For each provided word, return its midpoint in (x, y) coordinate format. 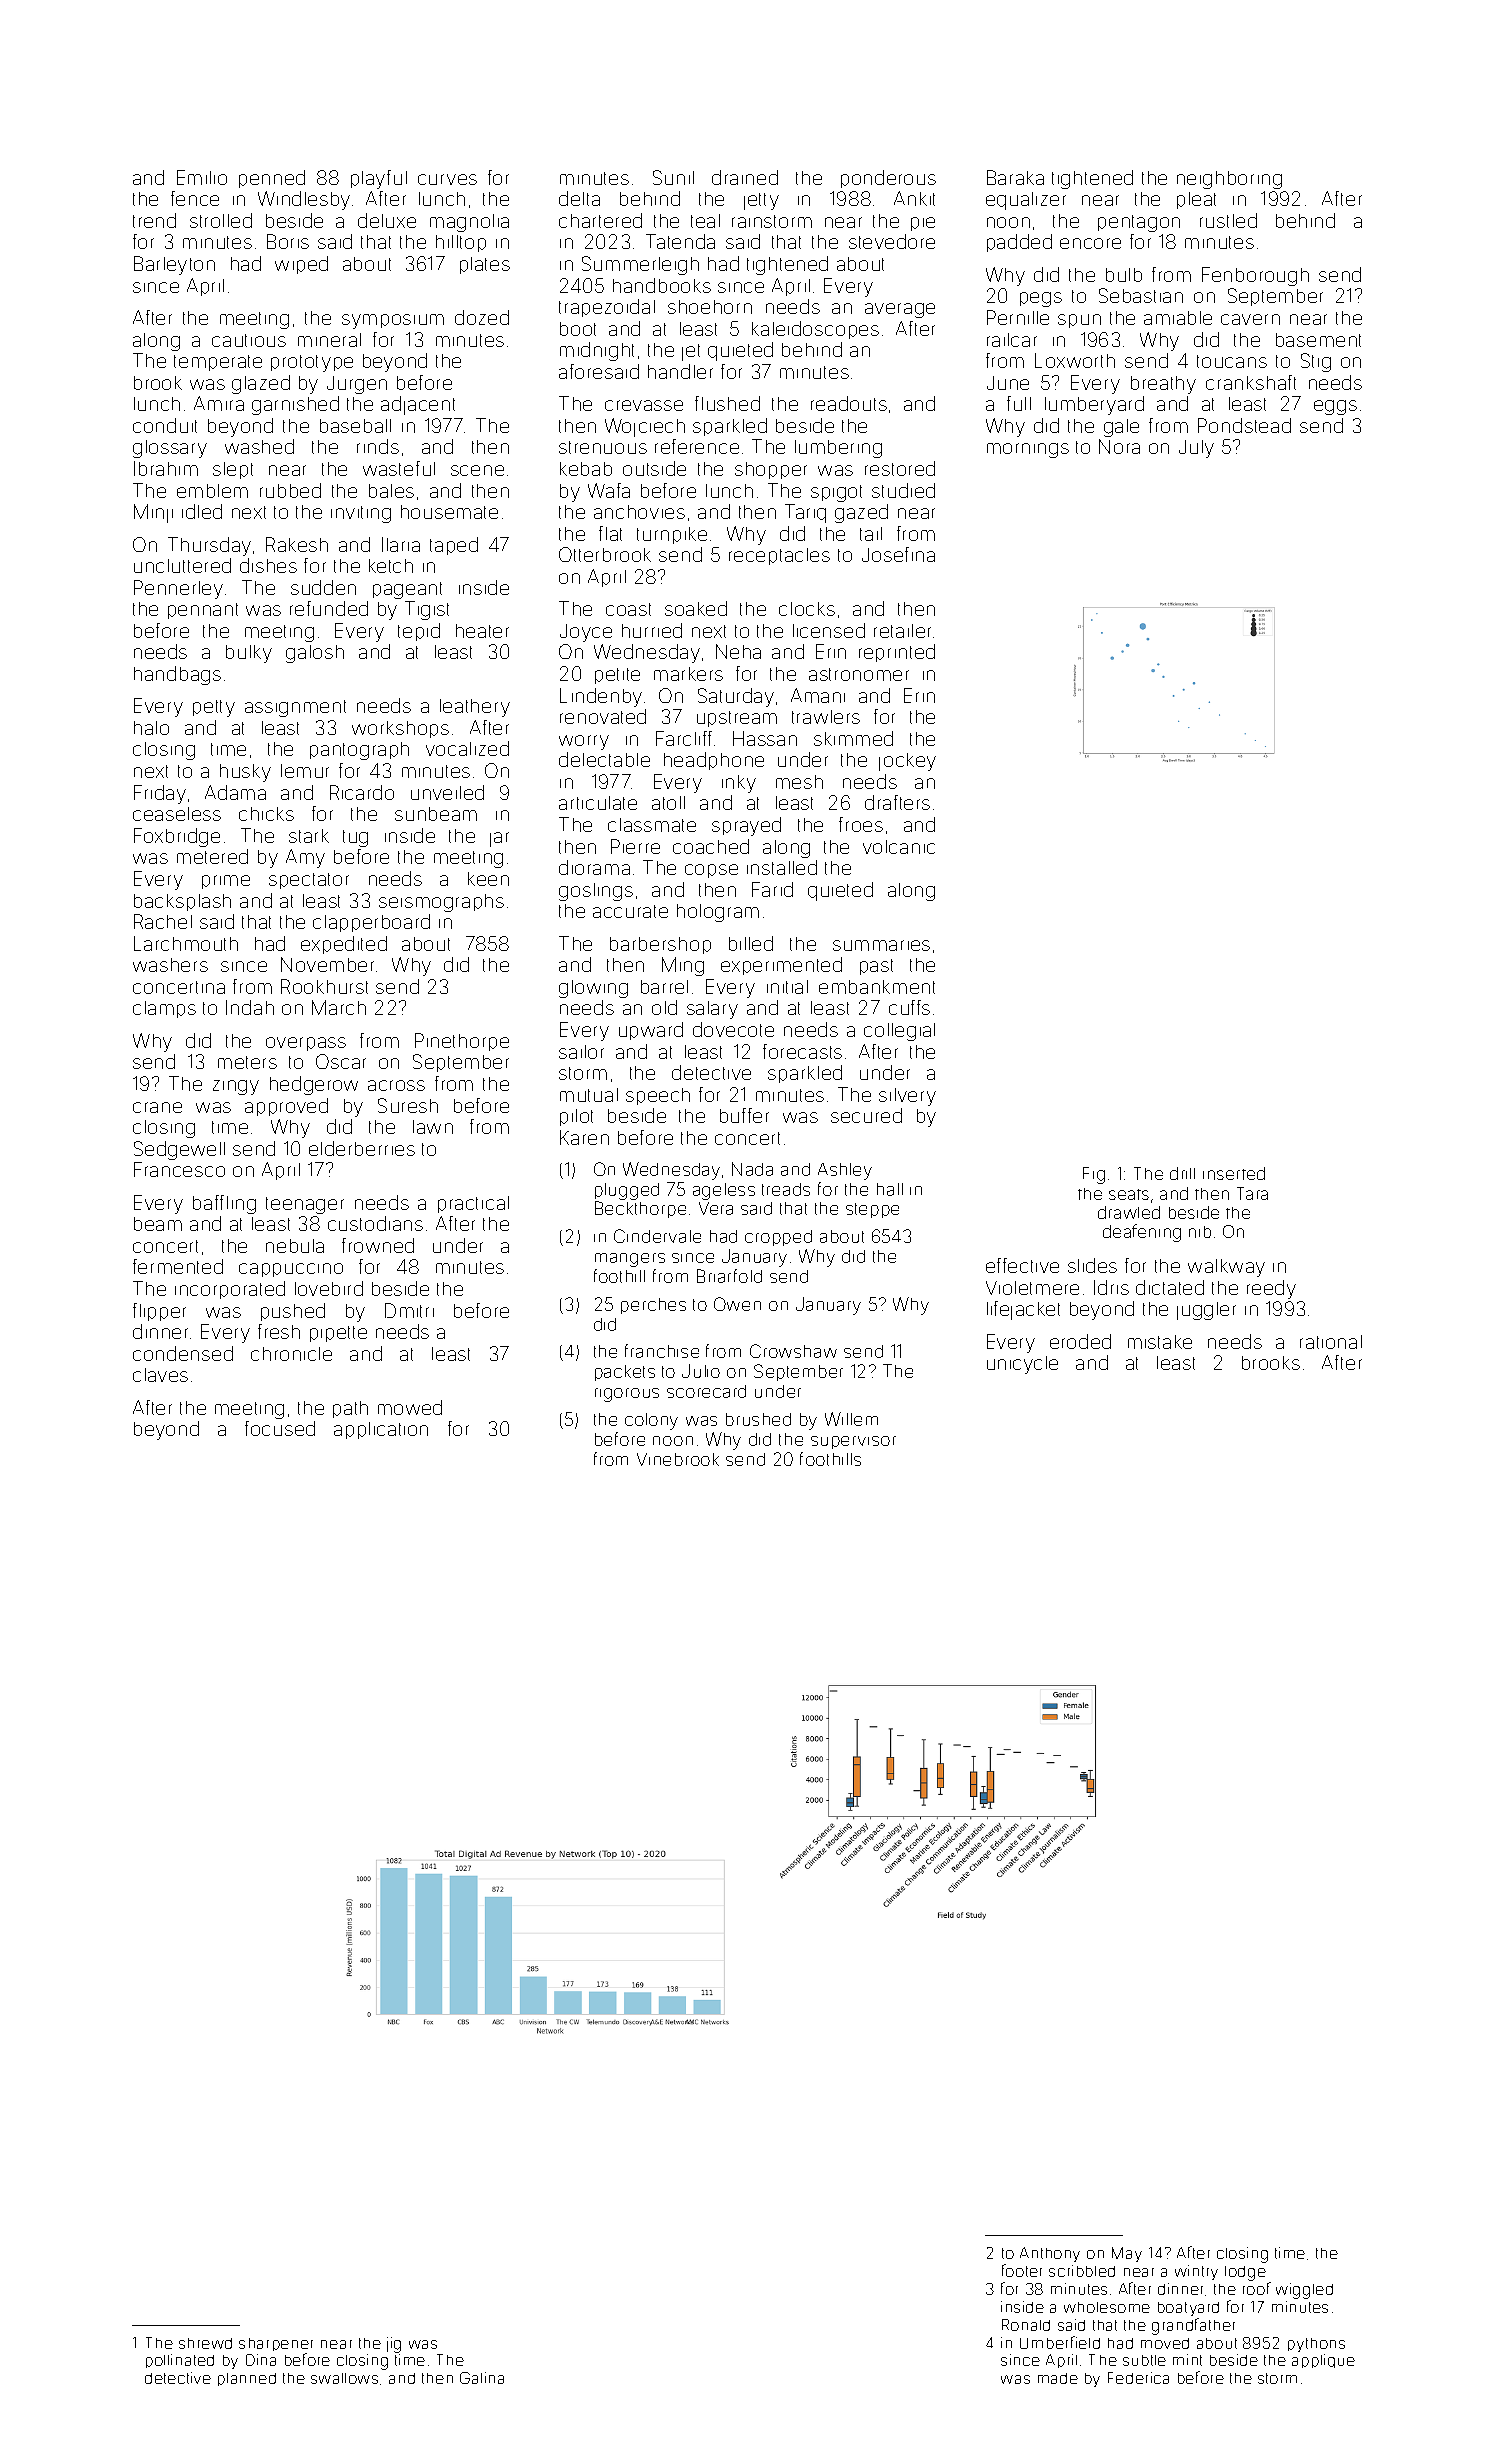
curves (447, 179)
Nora (1119, 446)
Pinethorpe (462, 1042)
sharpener (276, 2344)
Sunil (673, 177)
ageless (724, 1191)
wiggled (1304, 2291)
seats (1129, 1194)
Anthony (1050, 2254)
